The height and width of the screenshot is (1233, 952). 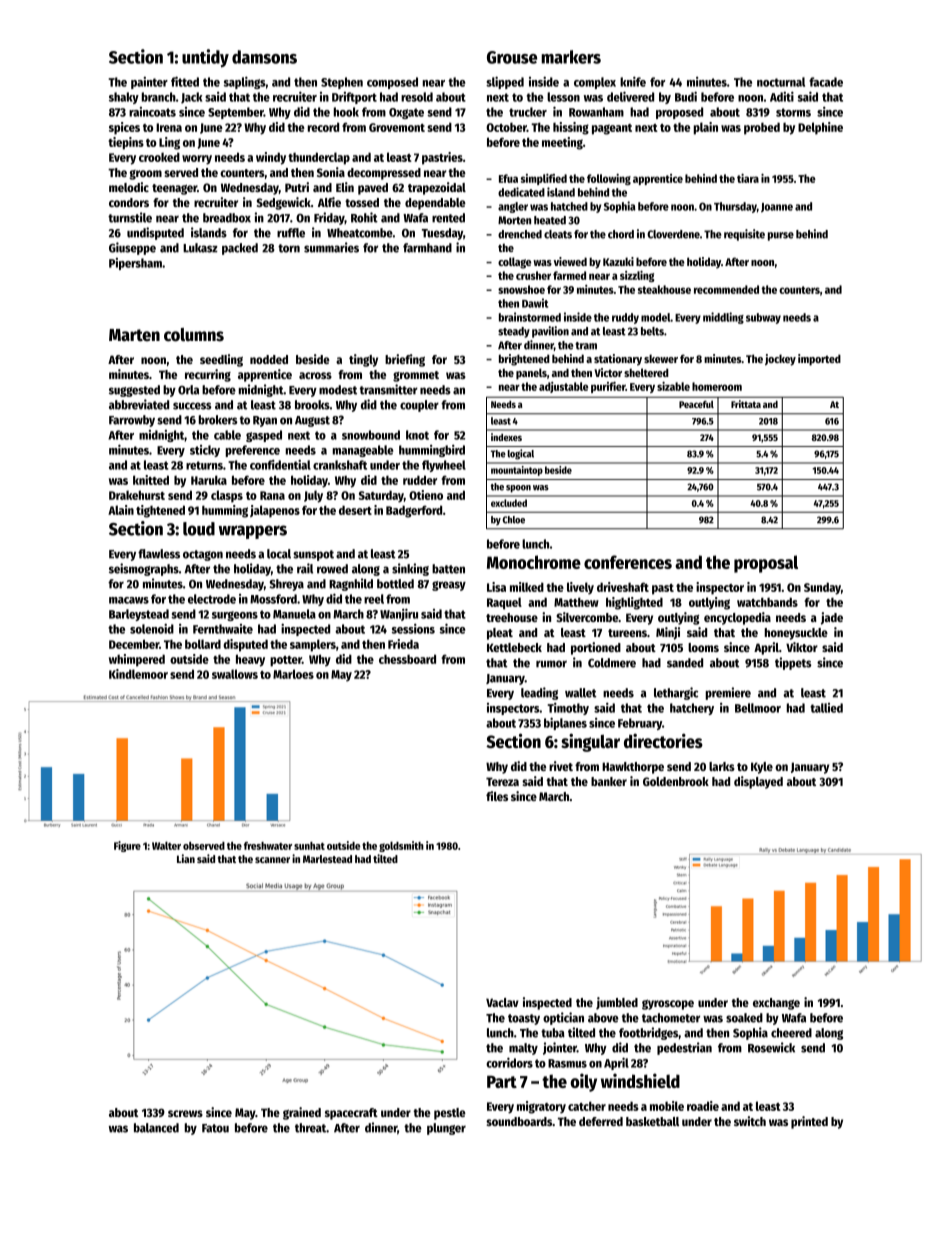 What do you see at coordinates (668, 1005) in the screenshot?
I see `gyroscope` at bounding box center [668, 1005].
